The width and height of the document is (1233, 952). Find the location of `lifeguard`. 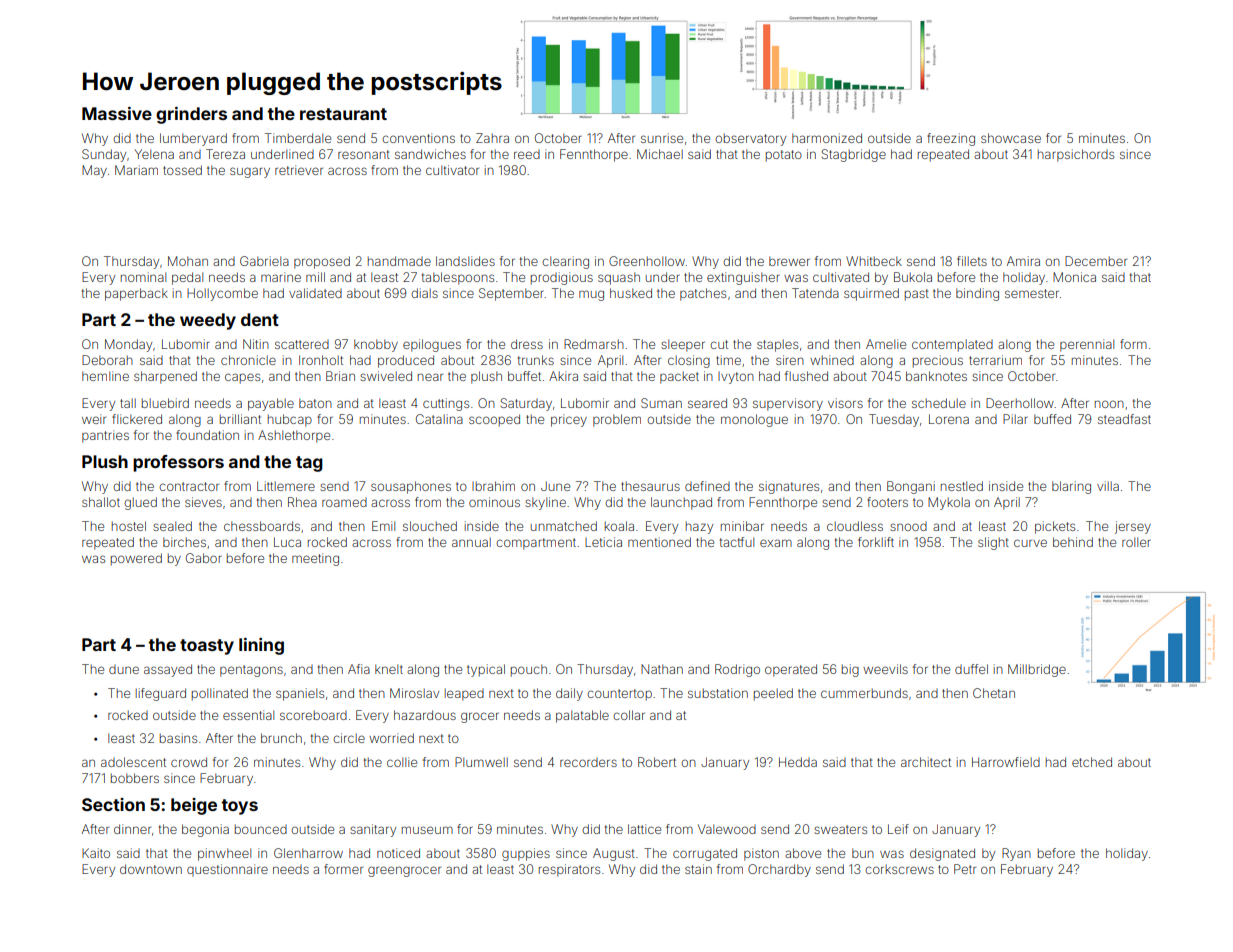

lifeguard is located at coordinates (161, 694).
